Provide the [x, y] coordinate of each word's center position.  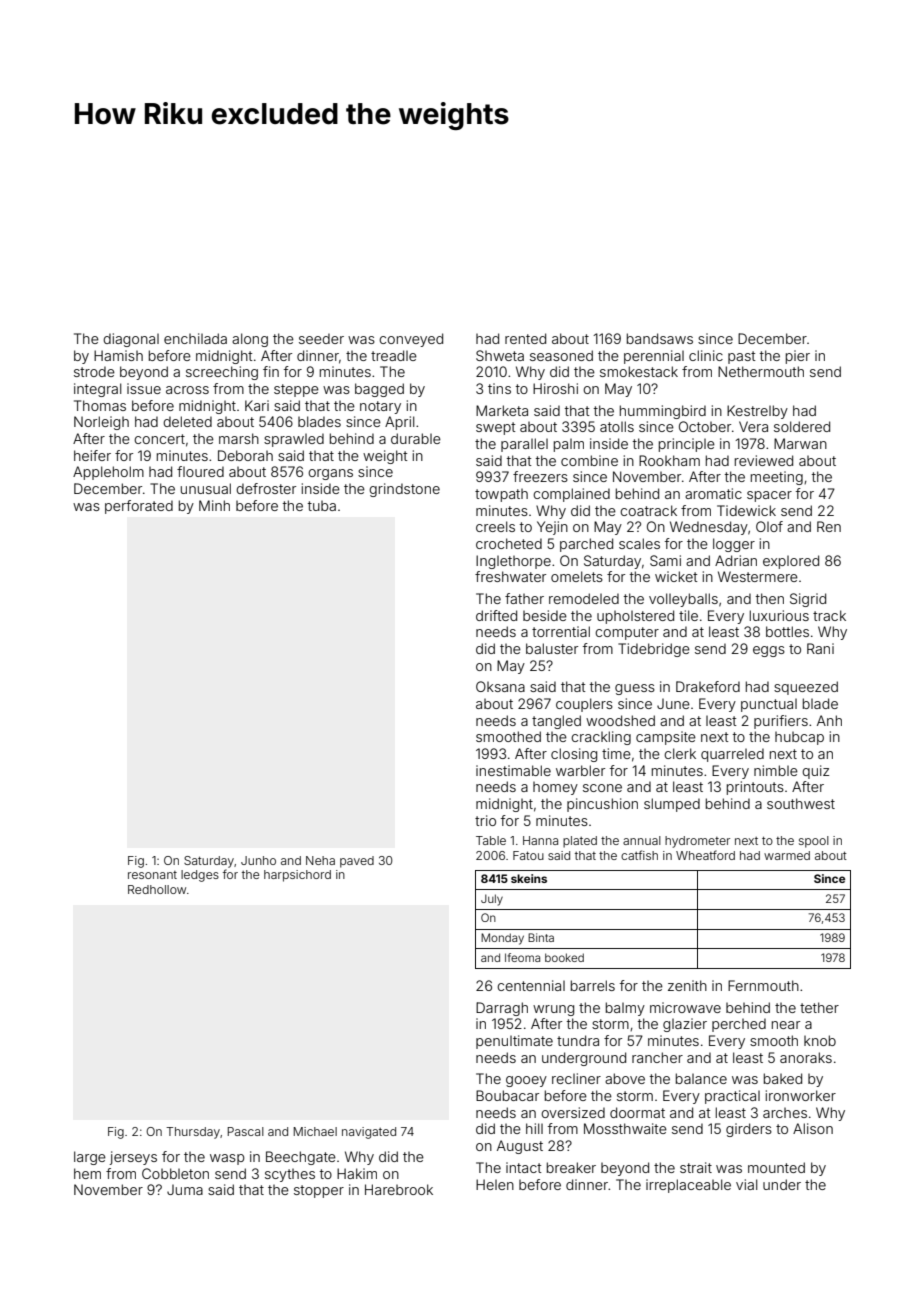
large [90, 1158]
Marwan [800, 443]
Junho [258, 860]
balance [701, 1078]
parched [586, 545]
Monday [502, 939]
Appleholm [108, 473]
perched [739, 1025]
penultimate [514, 1042]
